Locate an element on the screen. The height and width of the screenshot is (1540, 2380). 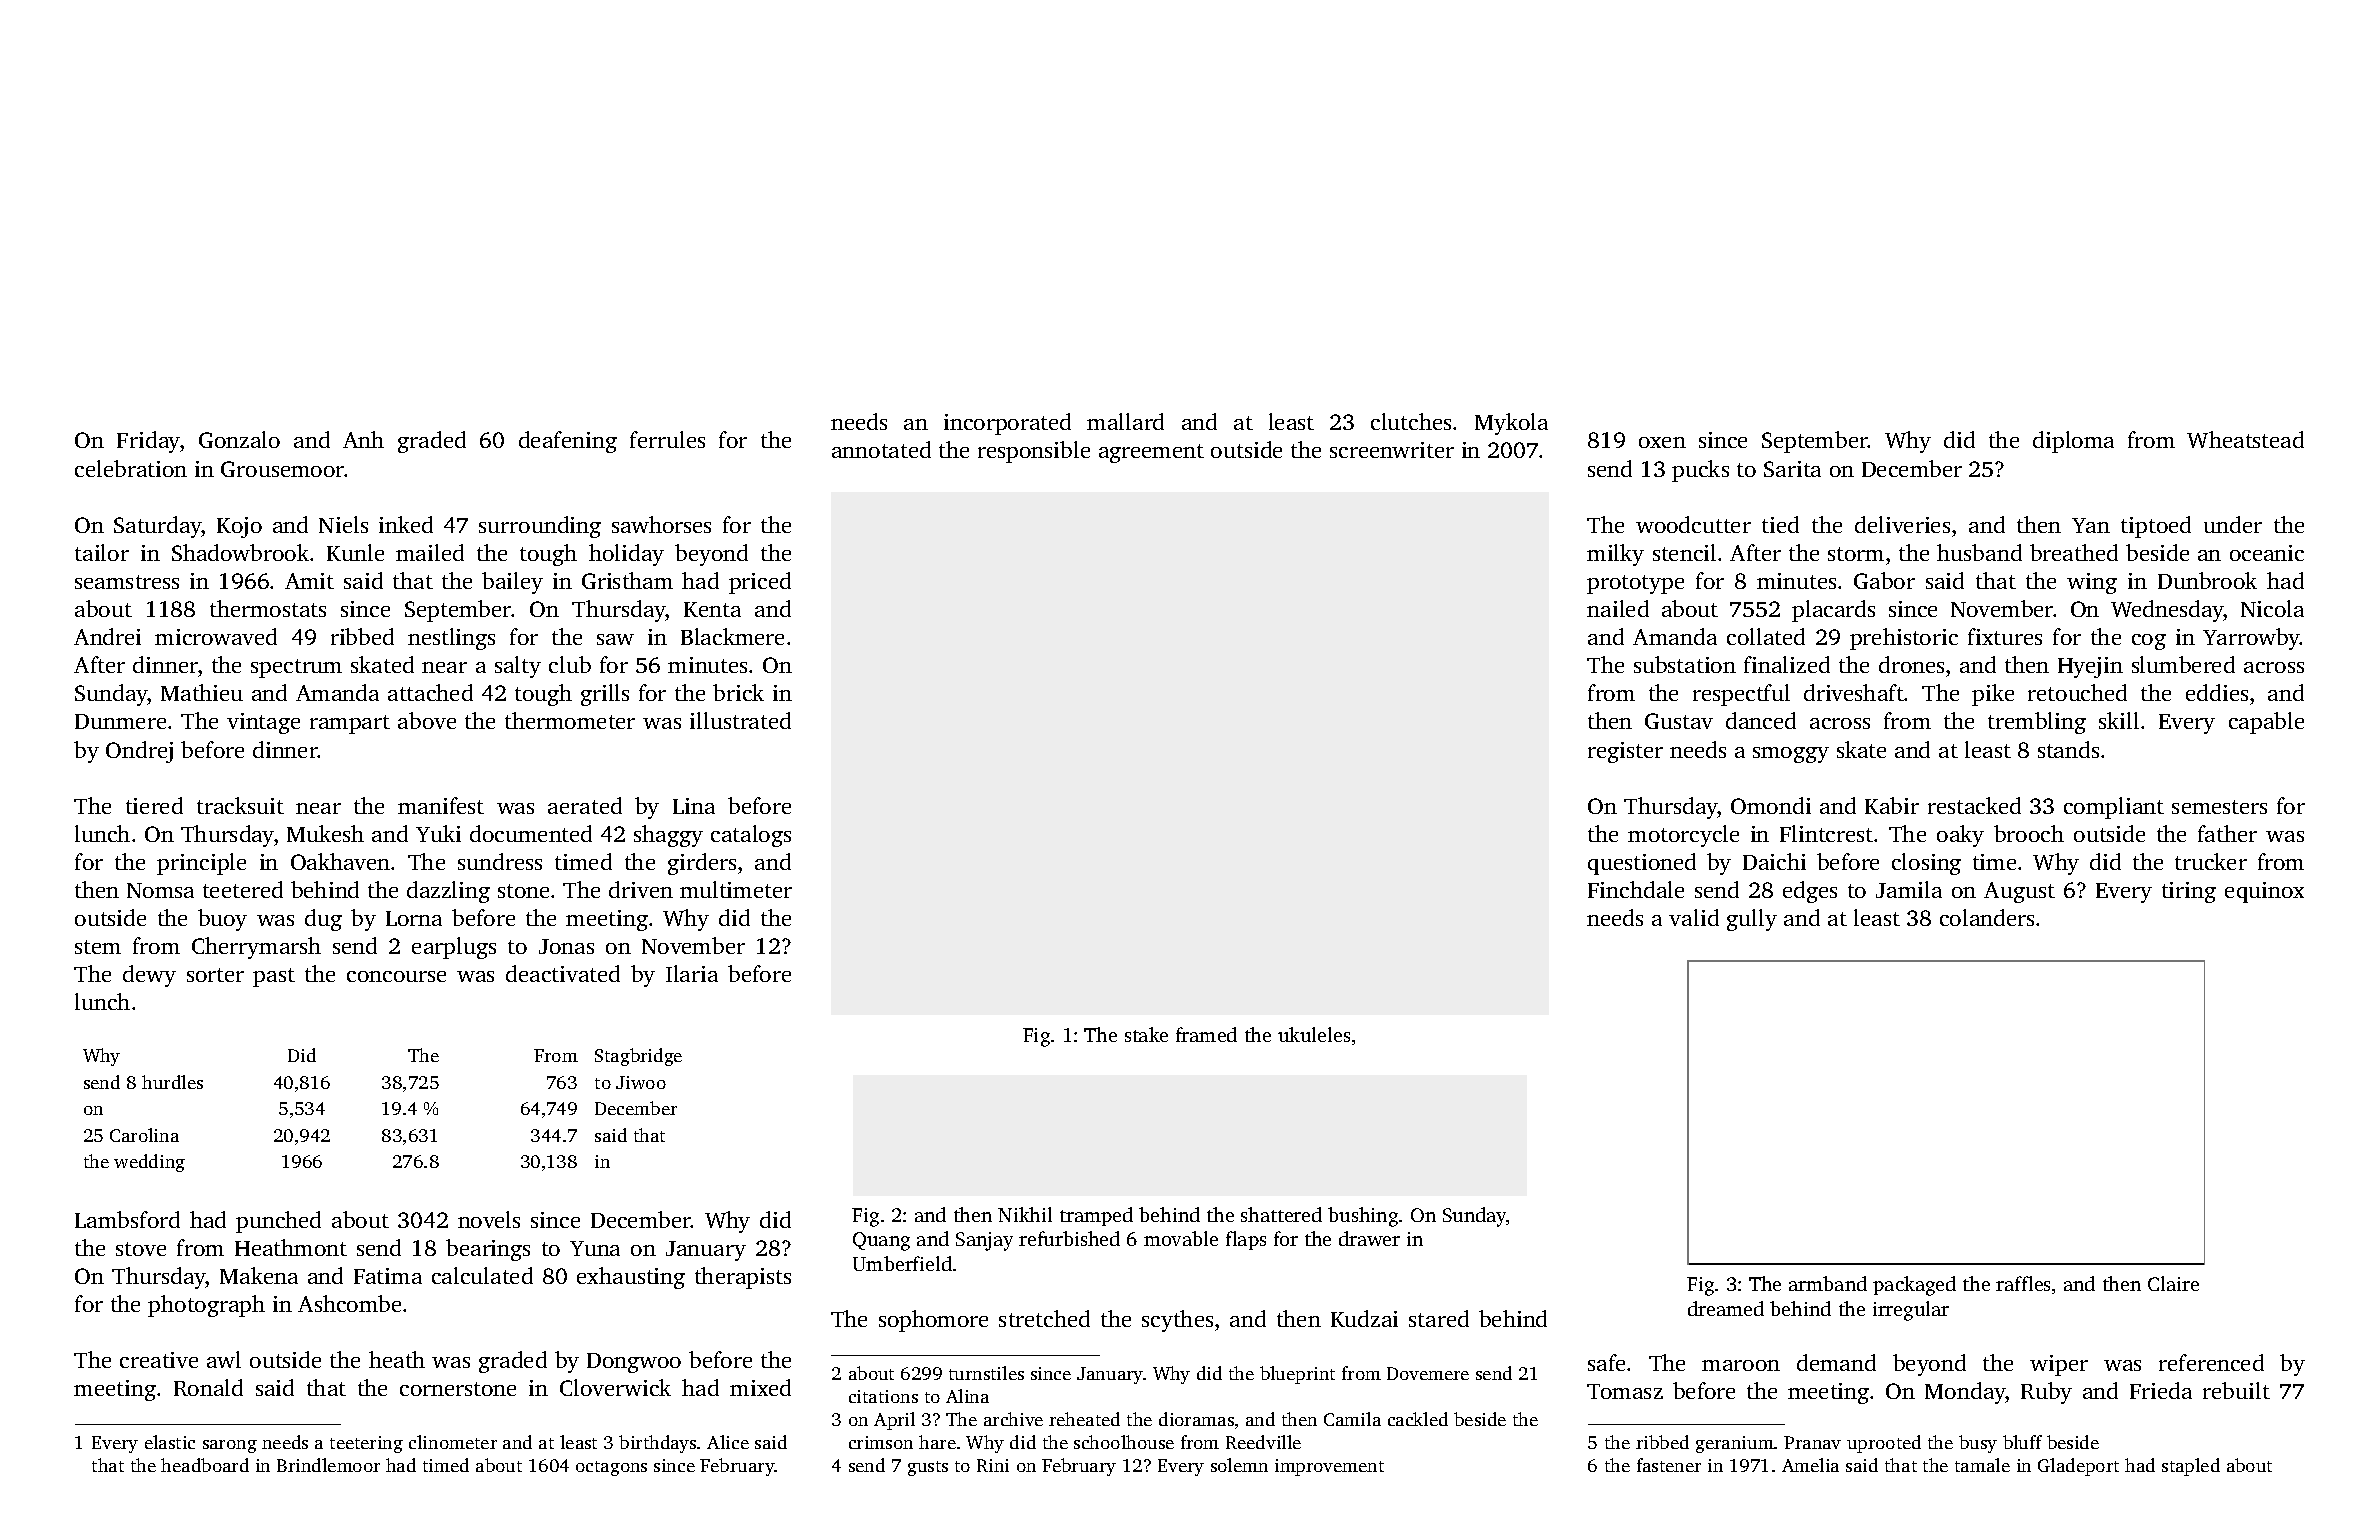
principle is located at coordinates (201, 864).
